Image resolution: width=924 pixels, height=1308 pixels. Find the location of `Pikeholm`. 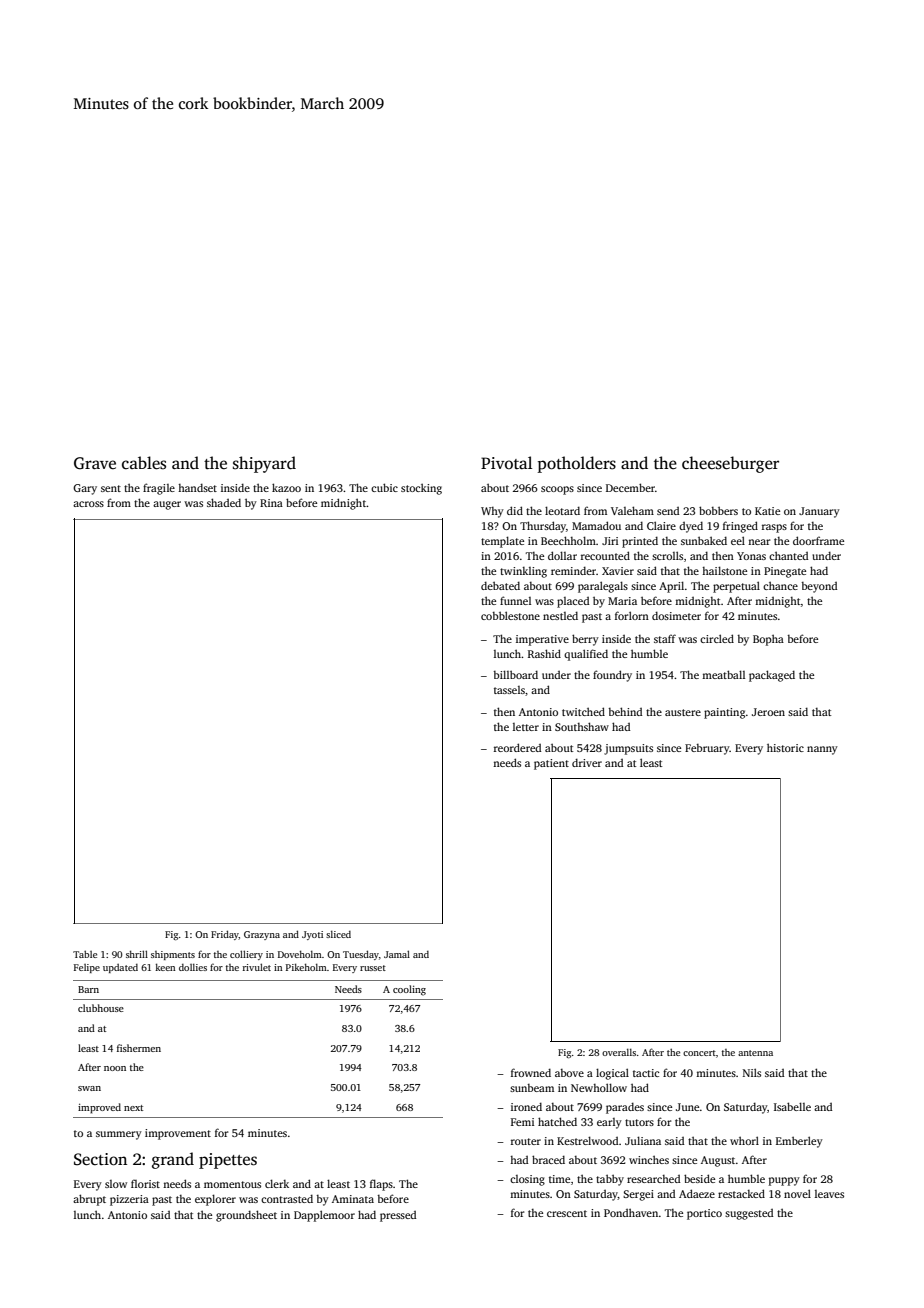

Pikeholm is located at coordinates (306, 967).
